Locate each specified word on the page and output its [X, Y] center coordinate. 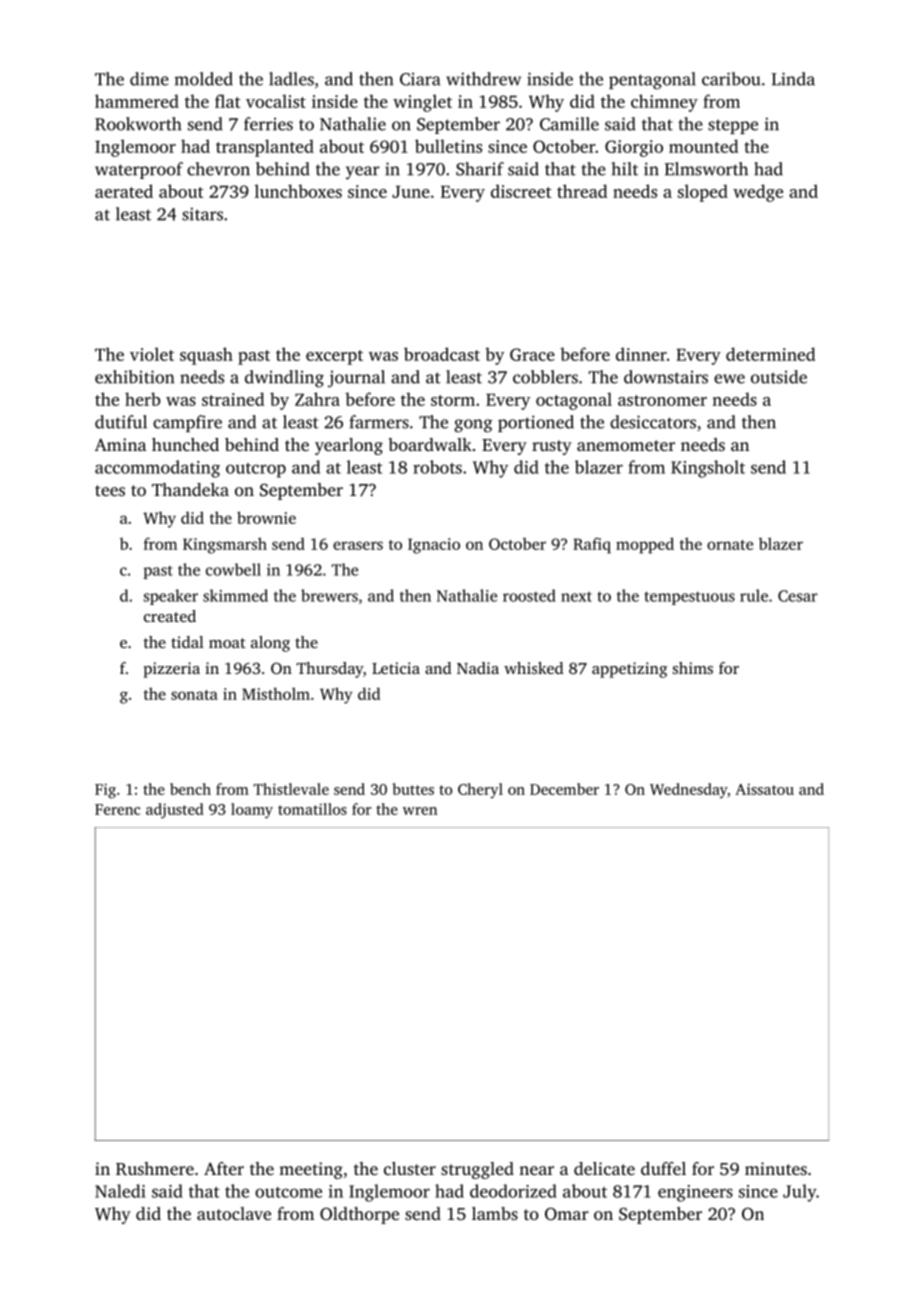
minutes [776, 1168]
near [536, 1170]
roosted [529, 595]
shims [693, 668]
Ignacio [434, 546]
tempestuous [690, 598]
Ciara [420, 79]
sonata [194, 695]
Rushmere [155, 1168]
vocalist [276, 101]
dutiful [121, 422]
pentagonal [652, 81]
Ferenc [117, 809]
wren [420, 811]
